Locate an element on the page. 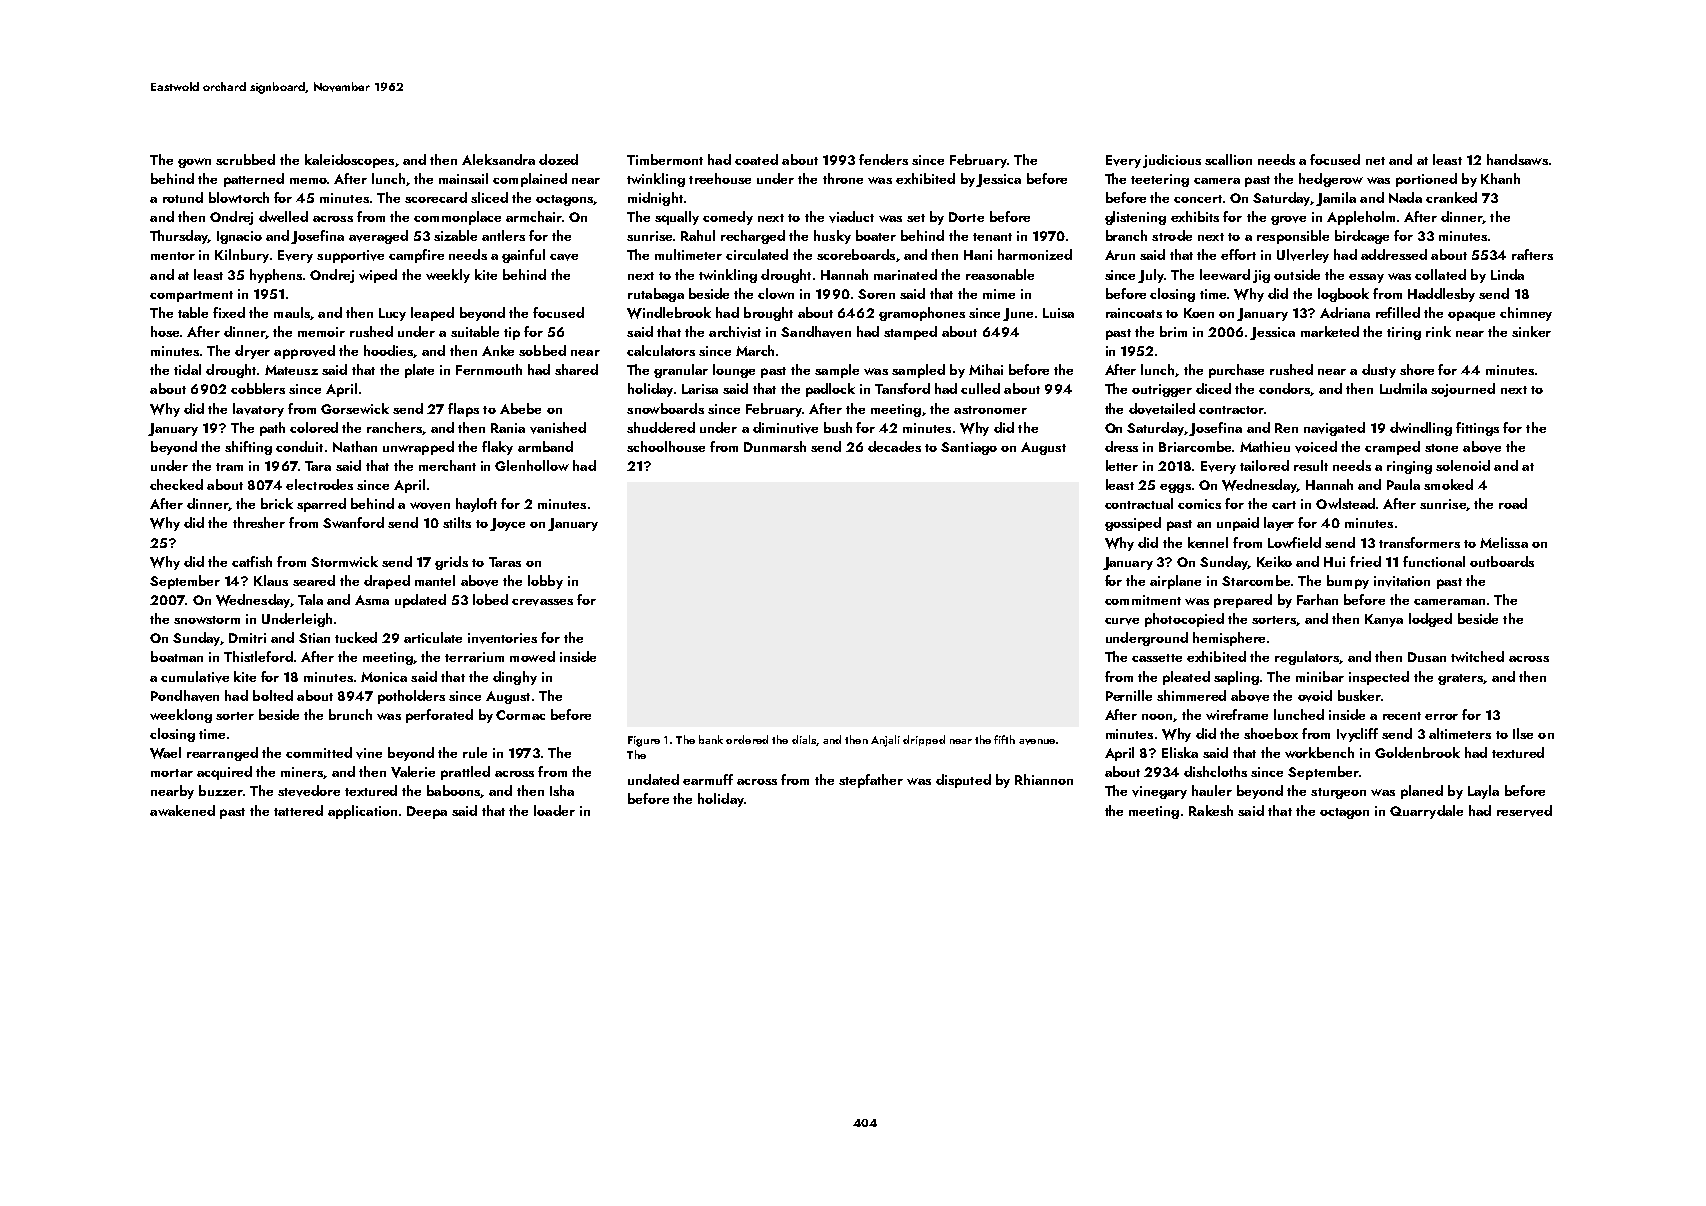 The width and height of the image is (1706, 1206). diminutive is located at coordinates (785, 428).
